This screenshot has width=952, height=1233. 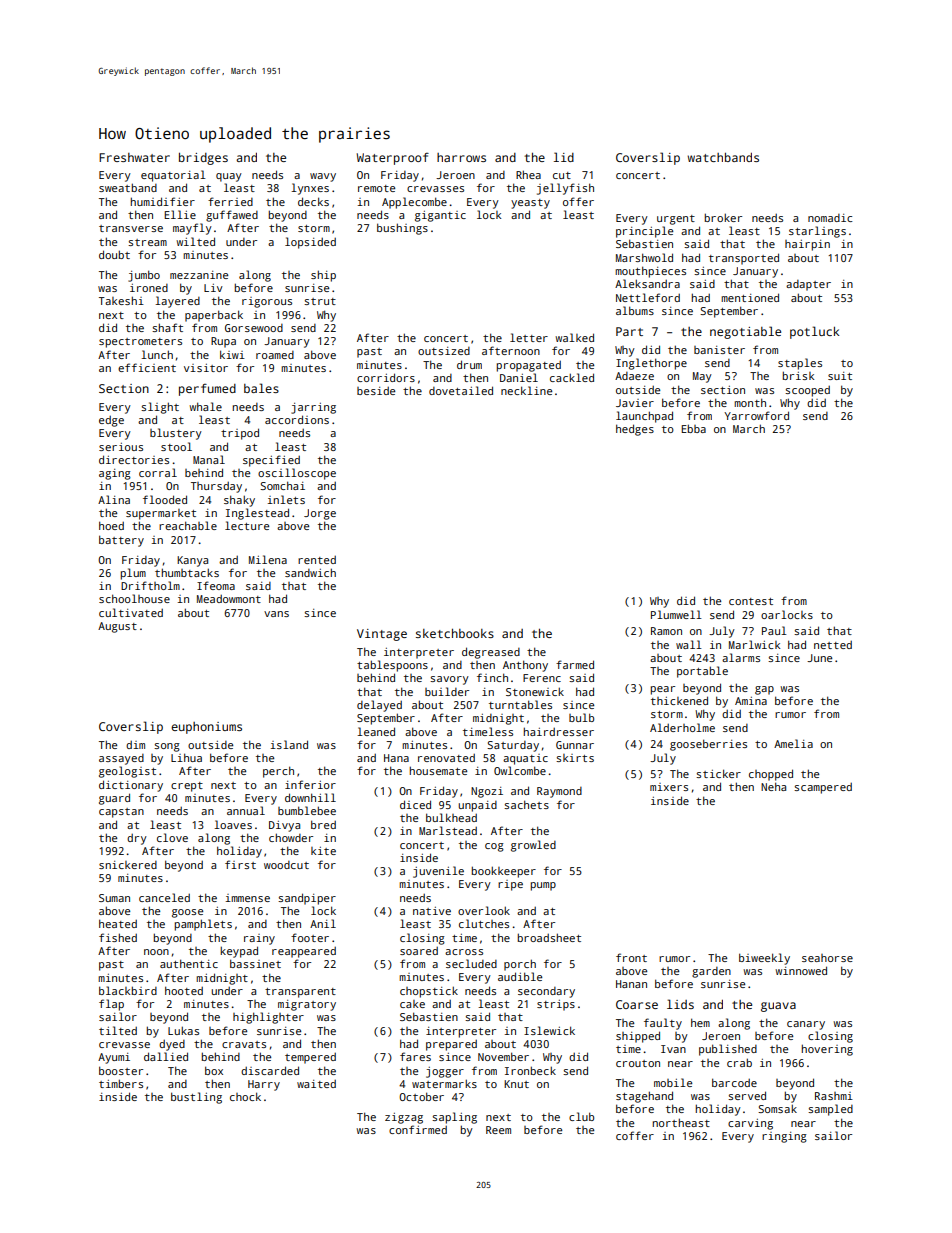 What do you see at coordinates (310, 243) in the screenshot?
I see `lopsided` at bounding box center [310, 243].
